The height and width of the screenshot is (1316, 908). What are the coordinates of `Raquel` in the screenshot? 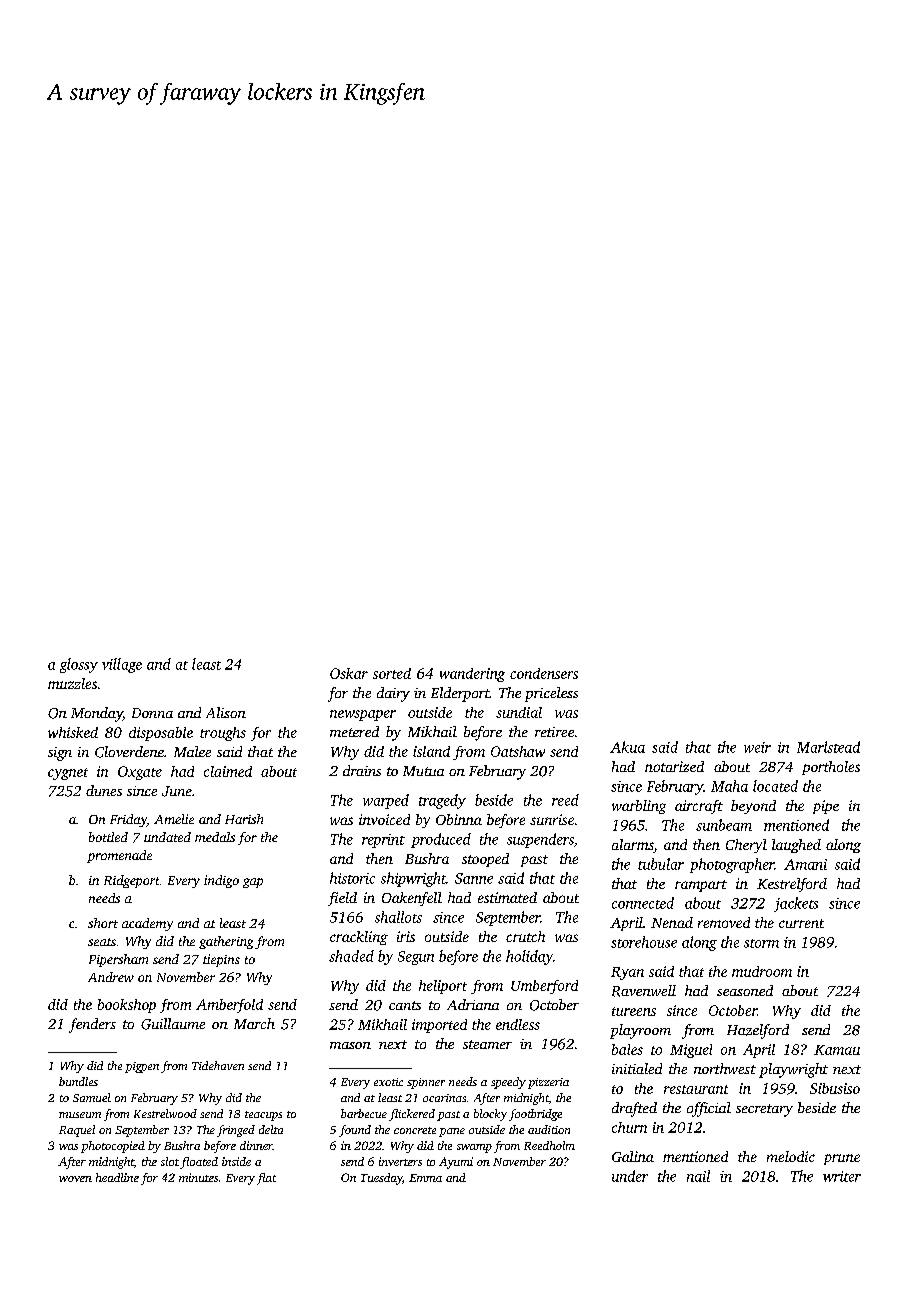 It's located at (77, 1131).
